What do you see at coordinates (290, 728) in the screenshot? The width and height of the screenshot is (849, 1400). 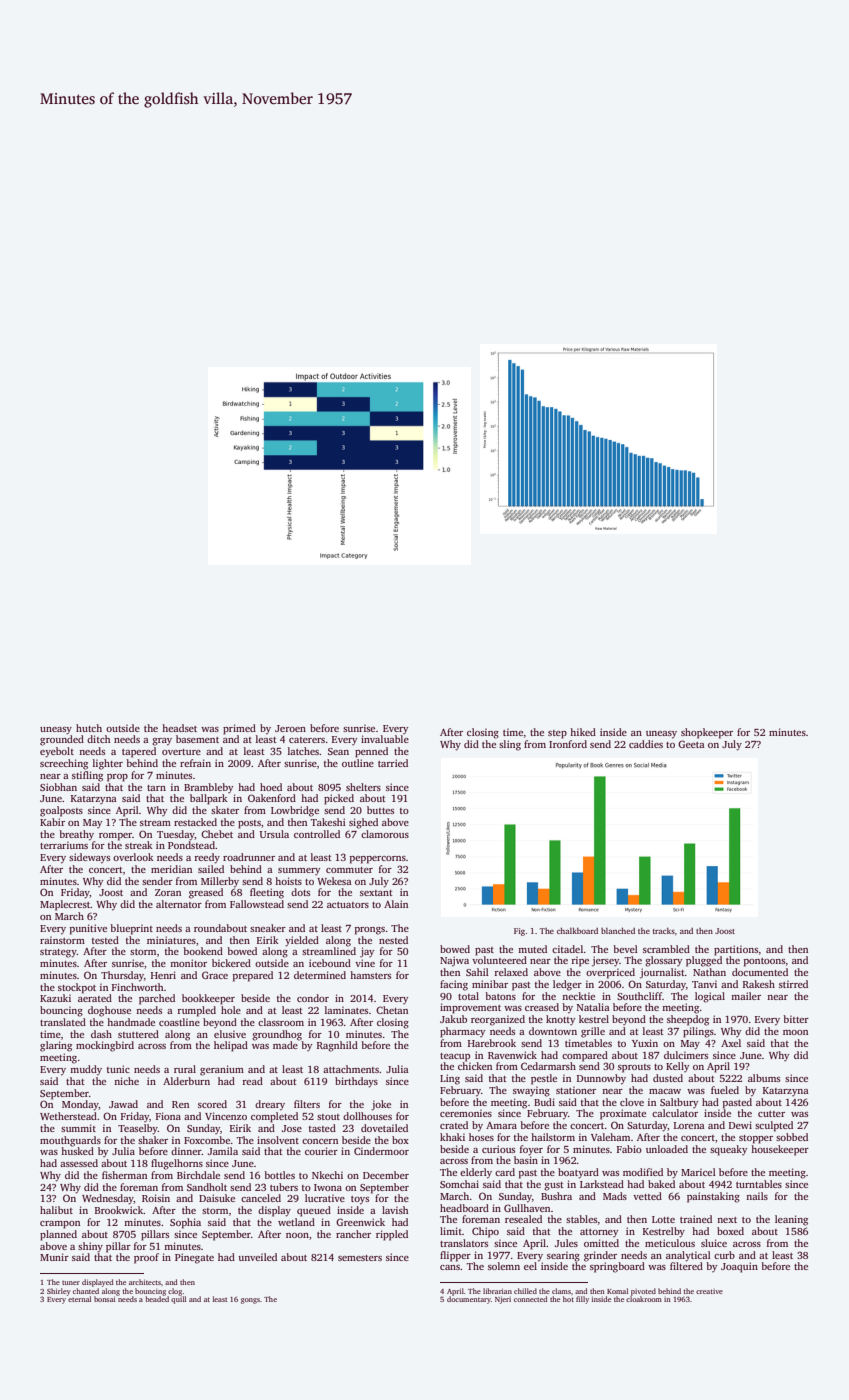 I see `Jeroen` at bounding box center [290, 728].
